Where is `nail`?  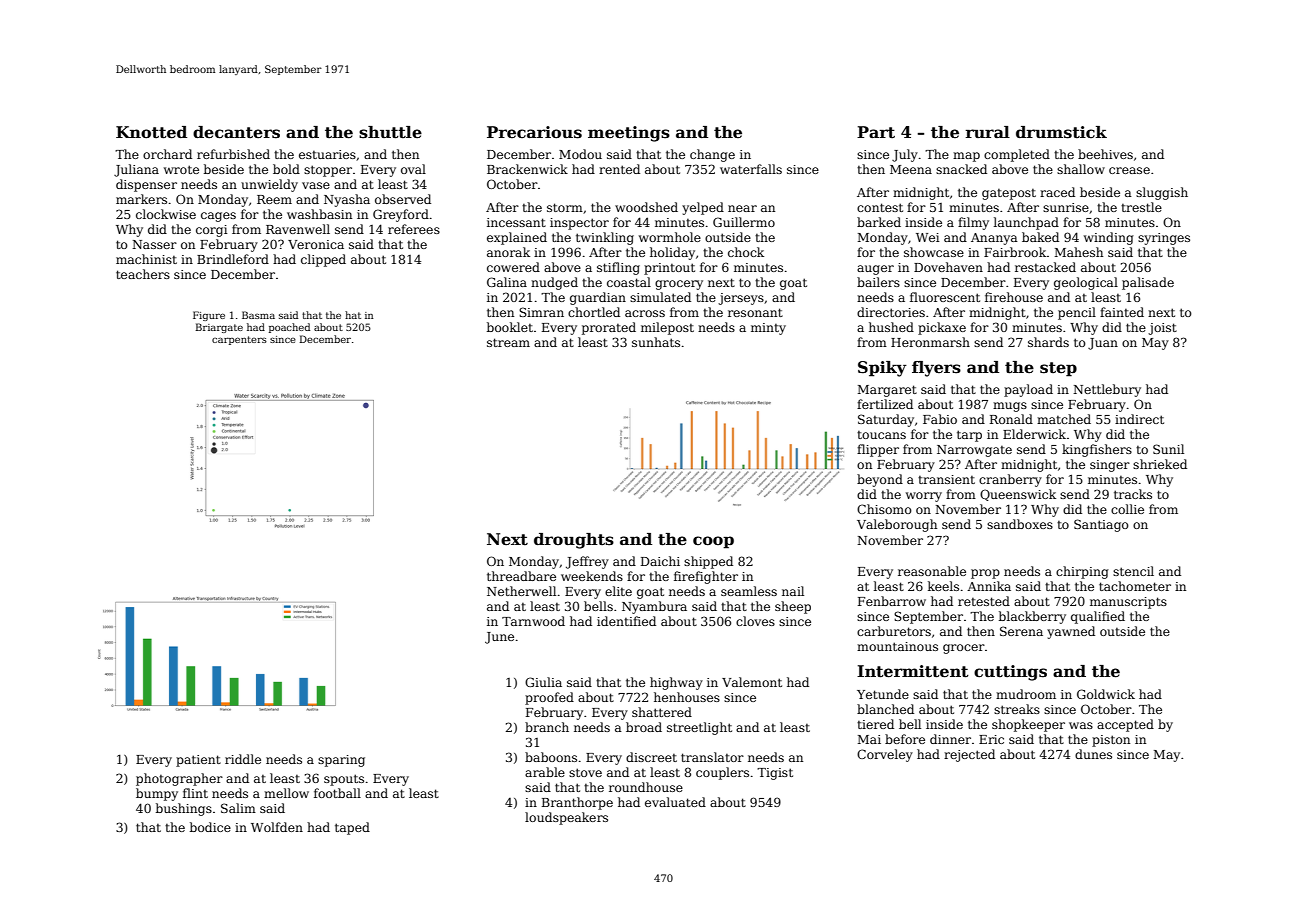 nail is located at coordinates (793, 591).
